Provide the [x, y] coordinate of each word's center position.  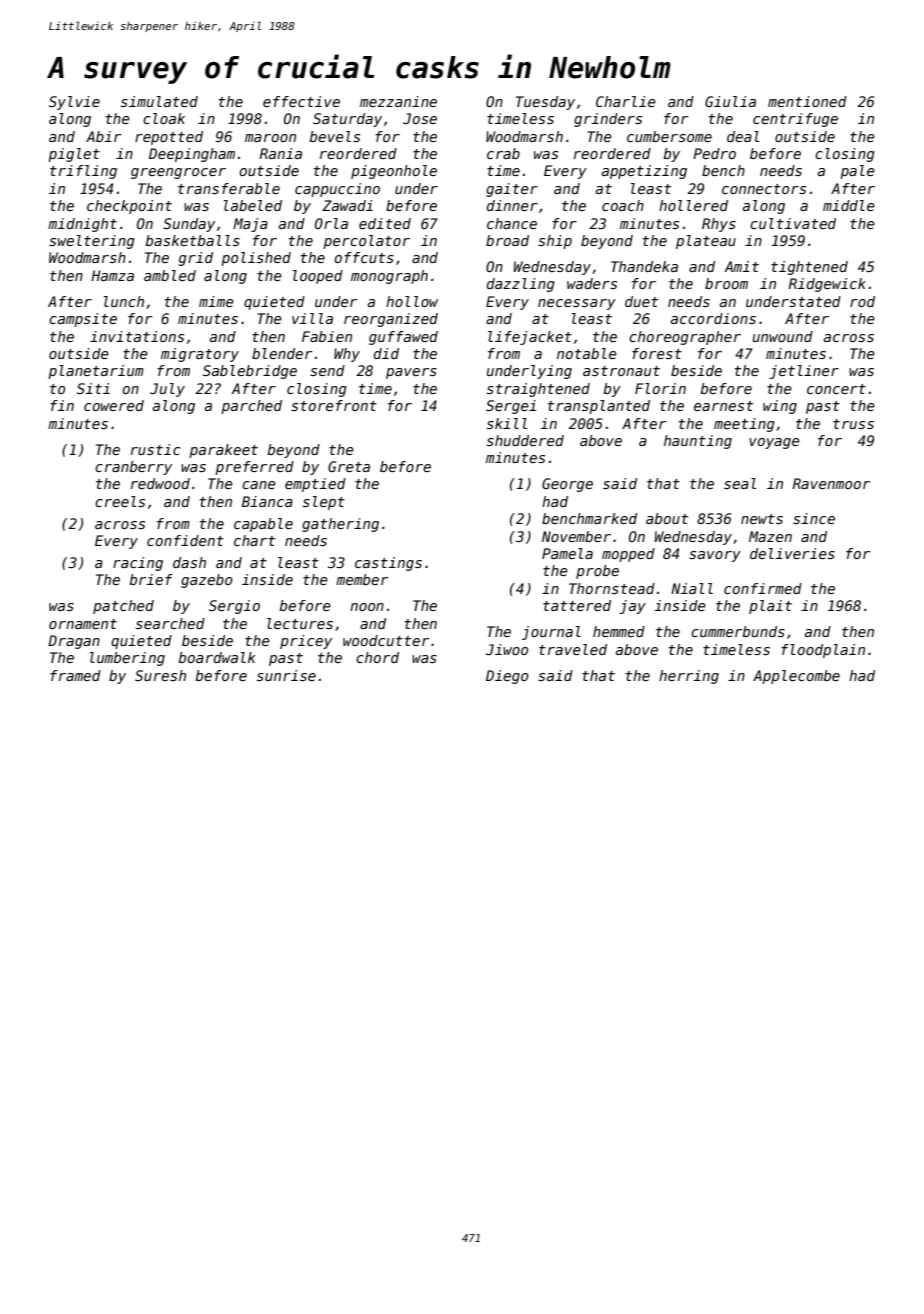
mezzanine [398, 101]
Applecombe [796, 677]
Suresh [160, 675]
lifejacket [530, 338]
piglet [74, 155]
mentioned [807, 101]
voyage [774, 443]
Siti [93, 388]
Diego [507, 677]
